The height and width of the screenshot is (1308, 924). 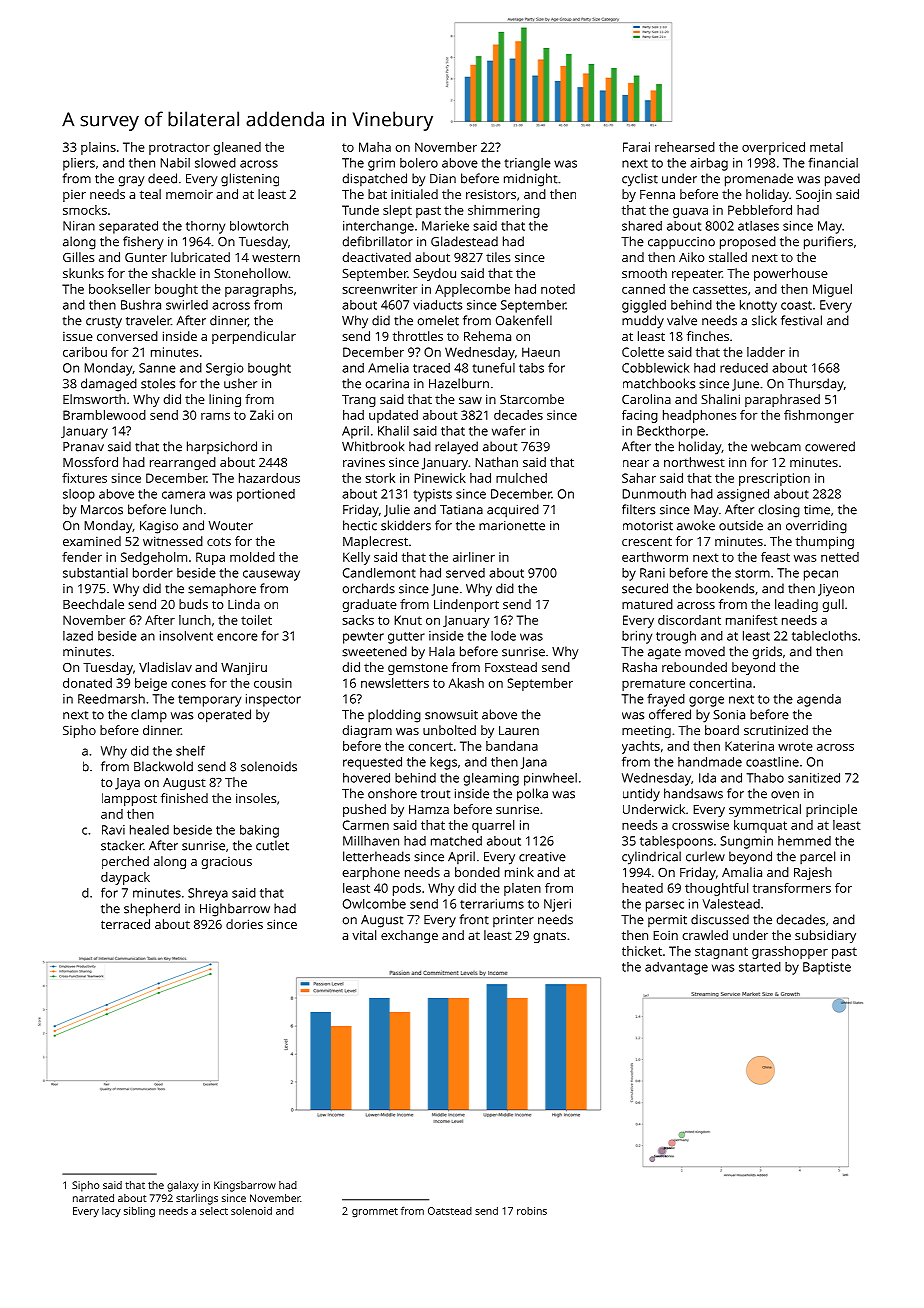 What do you see at coordinates (833, 163) in the screenshot?
I see `financial` at bounding box center [833, 163].
